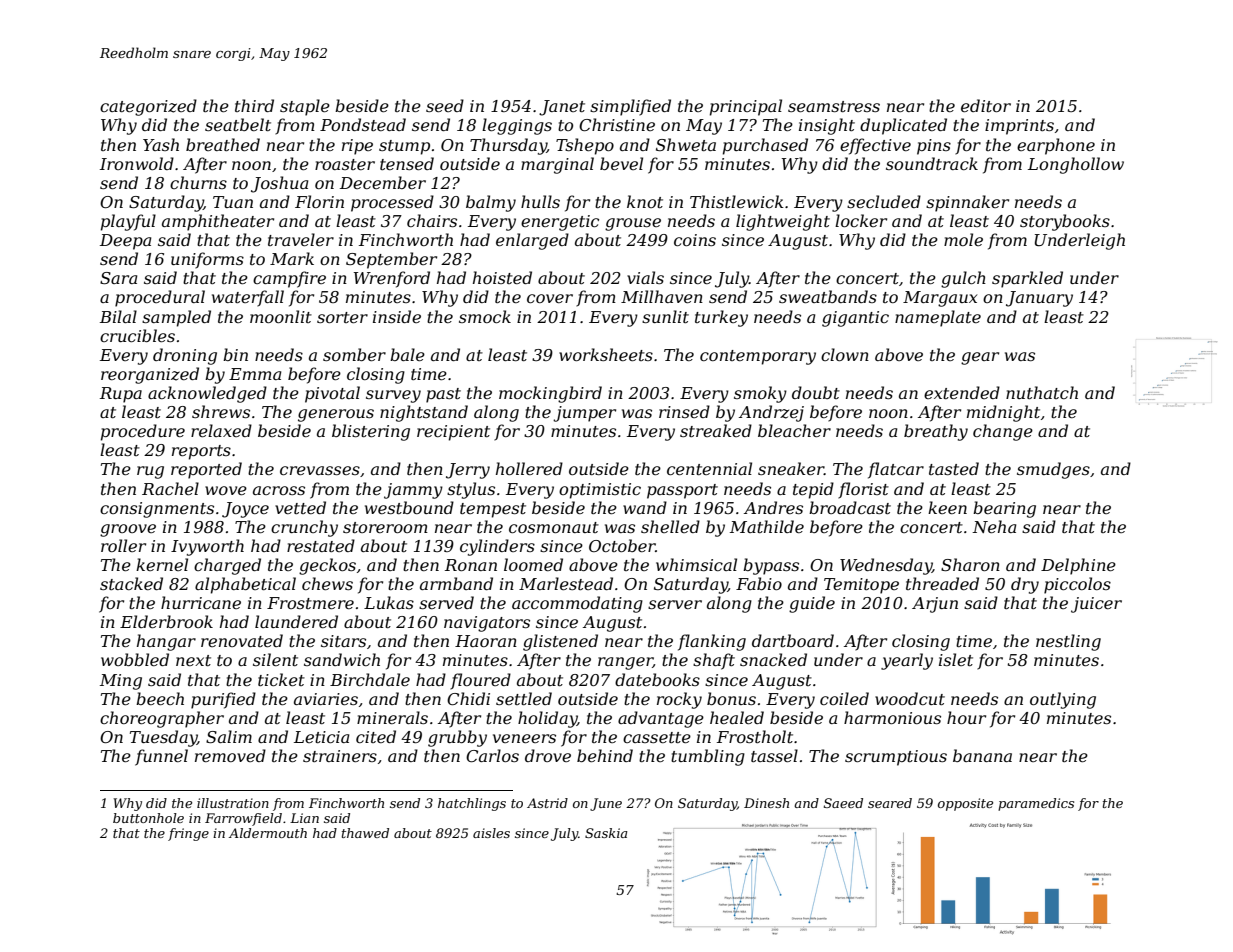 The image size is (1233, 952). Describe the element at coordinates (828, 296) in the page. I see `sweatbands` at that location.
